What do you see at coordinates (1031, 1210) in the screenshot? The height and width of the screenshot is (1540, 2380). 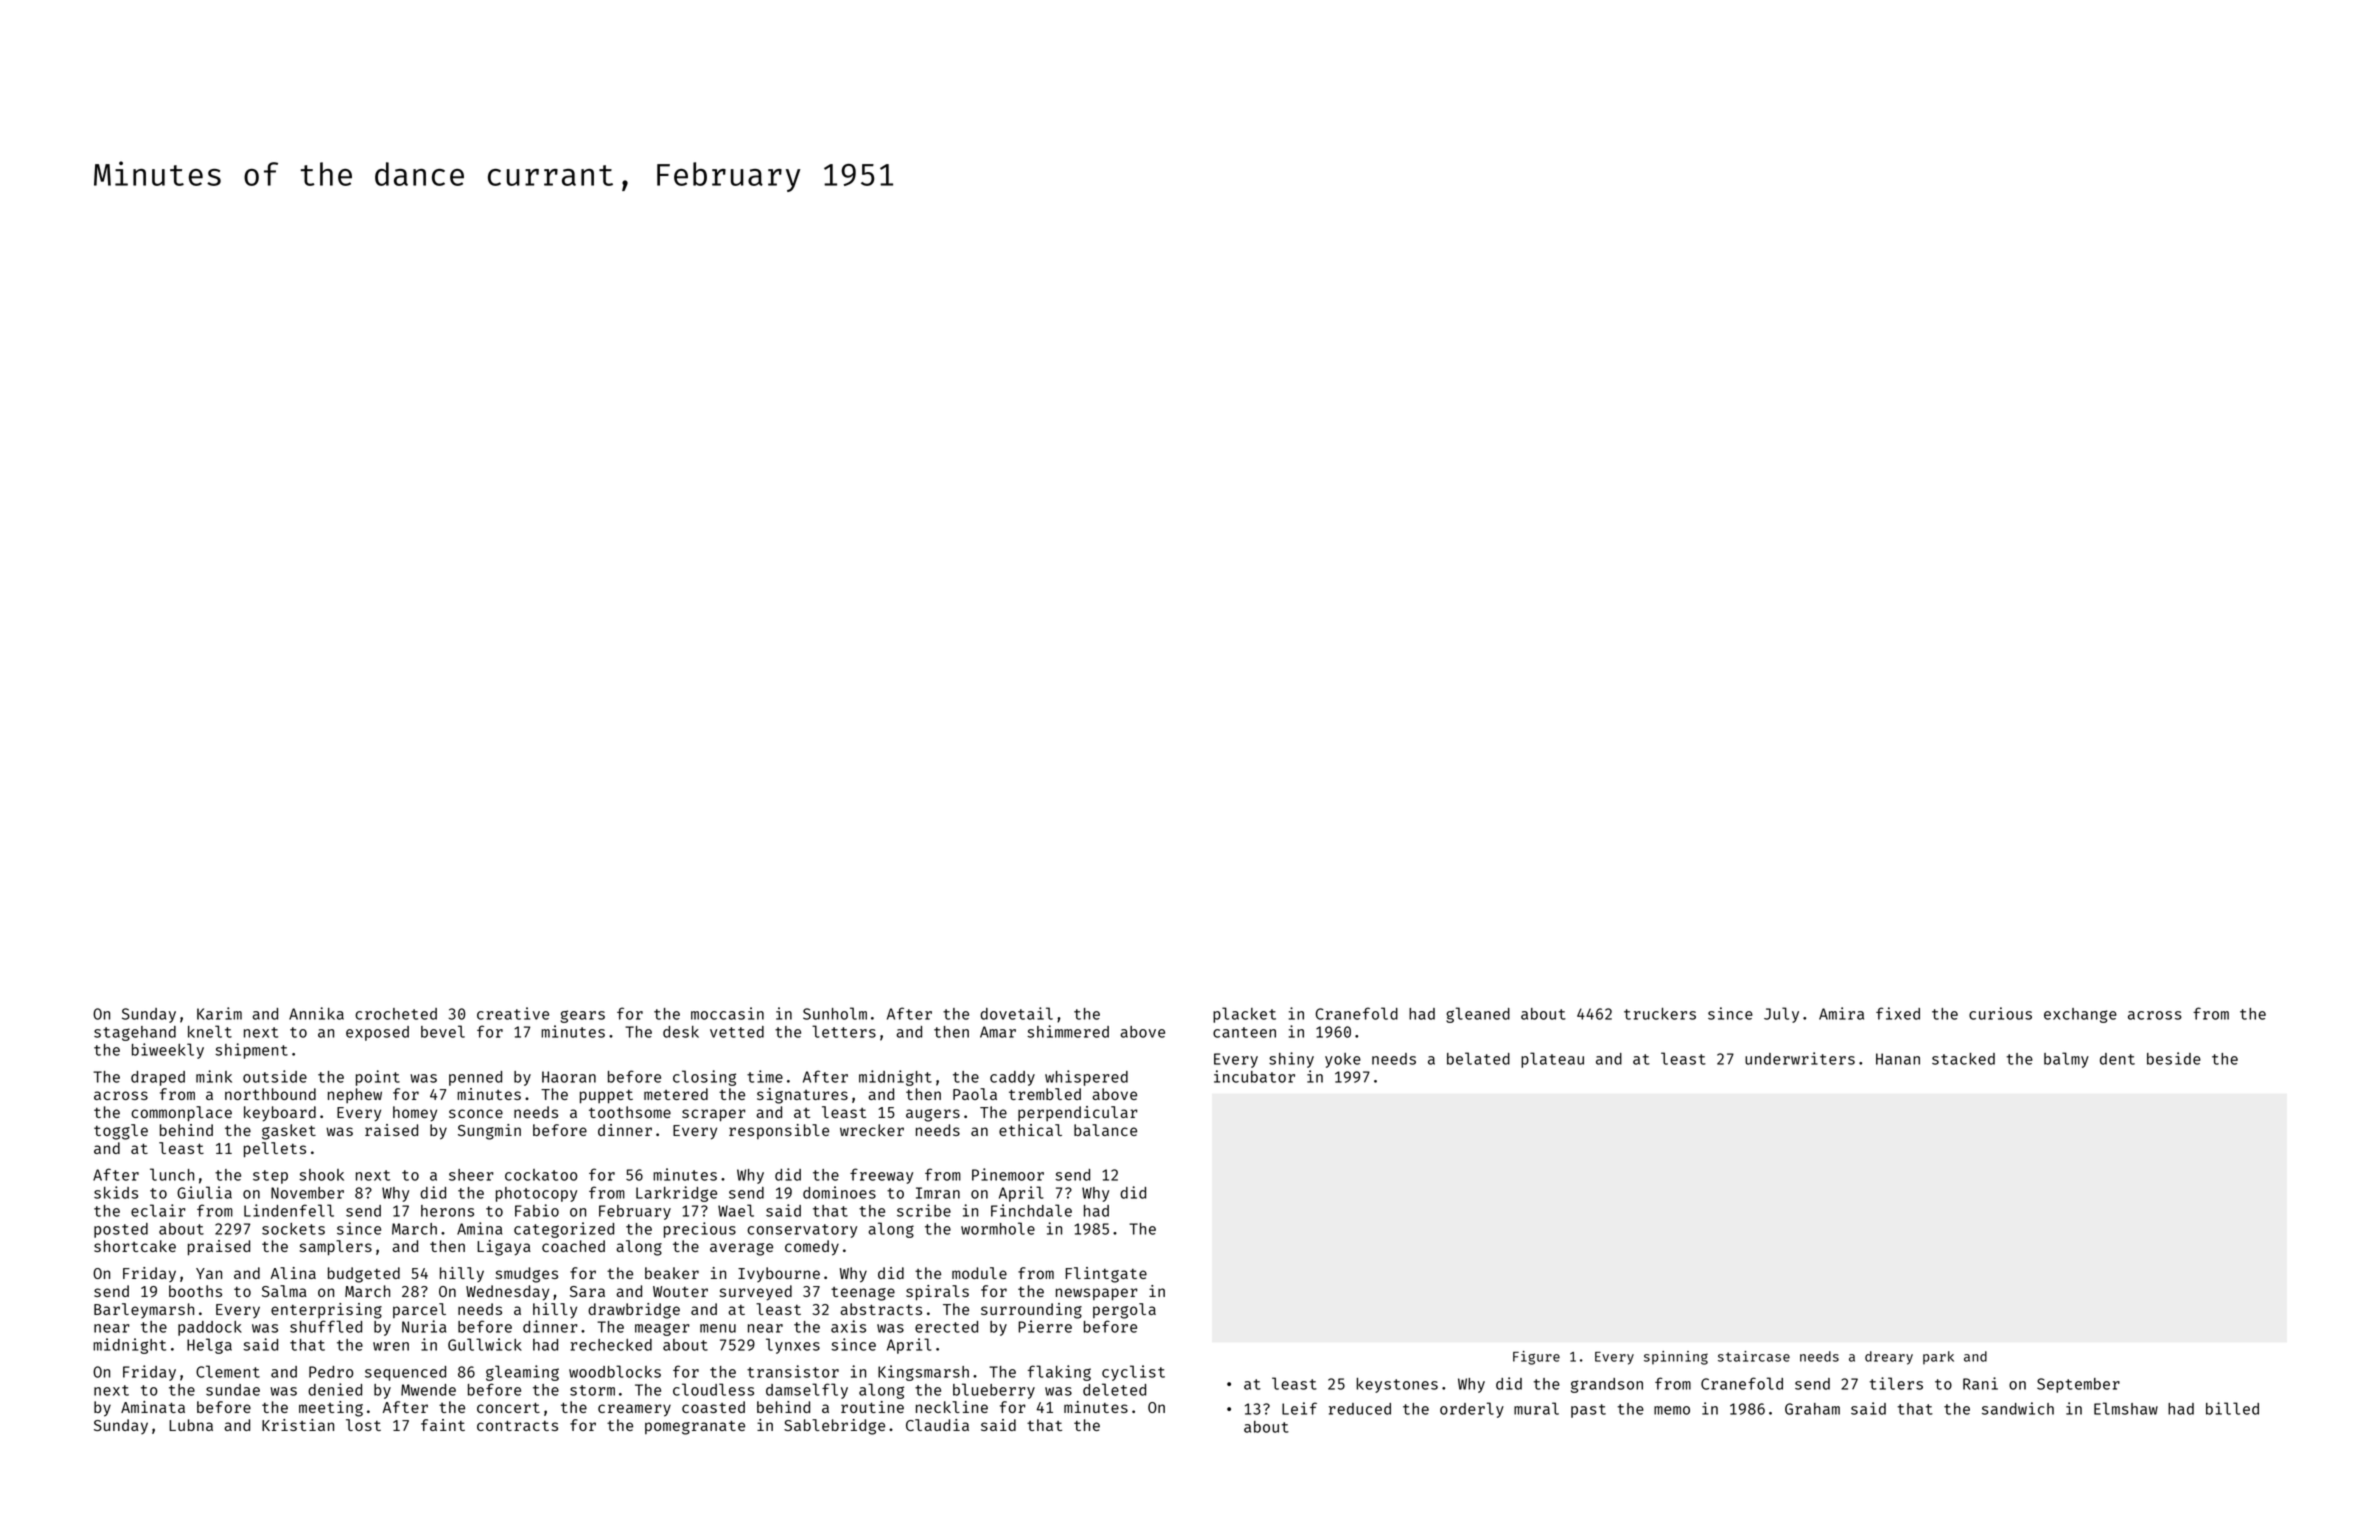 I see `Finchdale` at bounding box center [1031, 1210].
